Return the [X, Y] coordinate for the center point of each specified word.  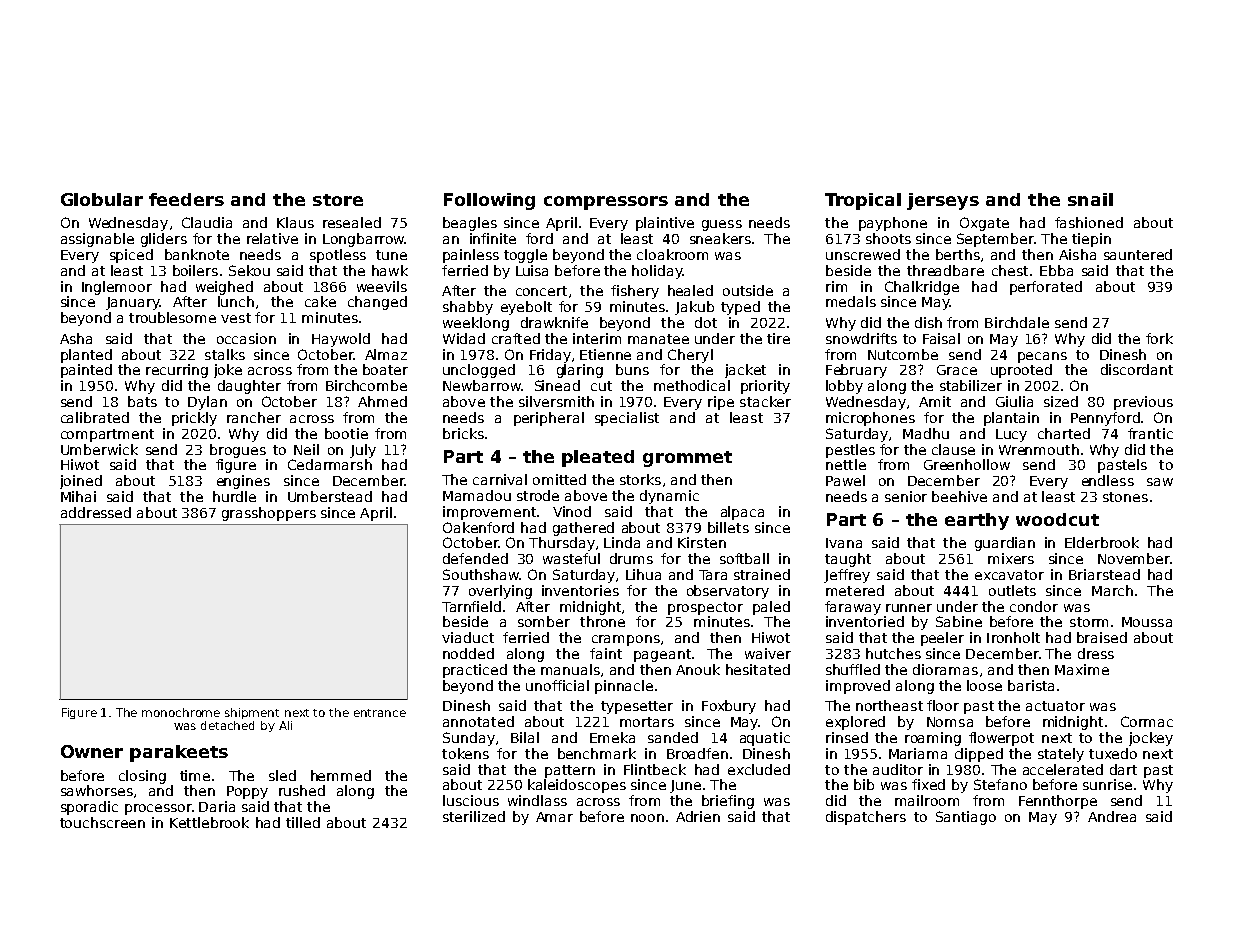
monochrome [181, 712]
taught [848, 560]
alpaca [742, 513]
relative [272, 238]
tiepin [1091, 240]
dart [1123, 769]
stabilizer [971, 385]
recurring [177, 371]
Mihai [78, 496]
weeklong [476, 324]
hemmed [341, 775]
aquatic [765, 739]
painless [471, 256]
